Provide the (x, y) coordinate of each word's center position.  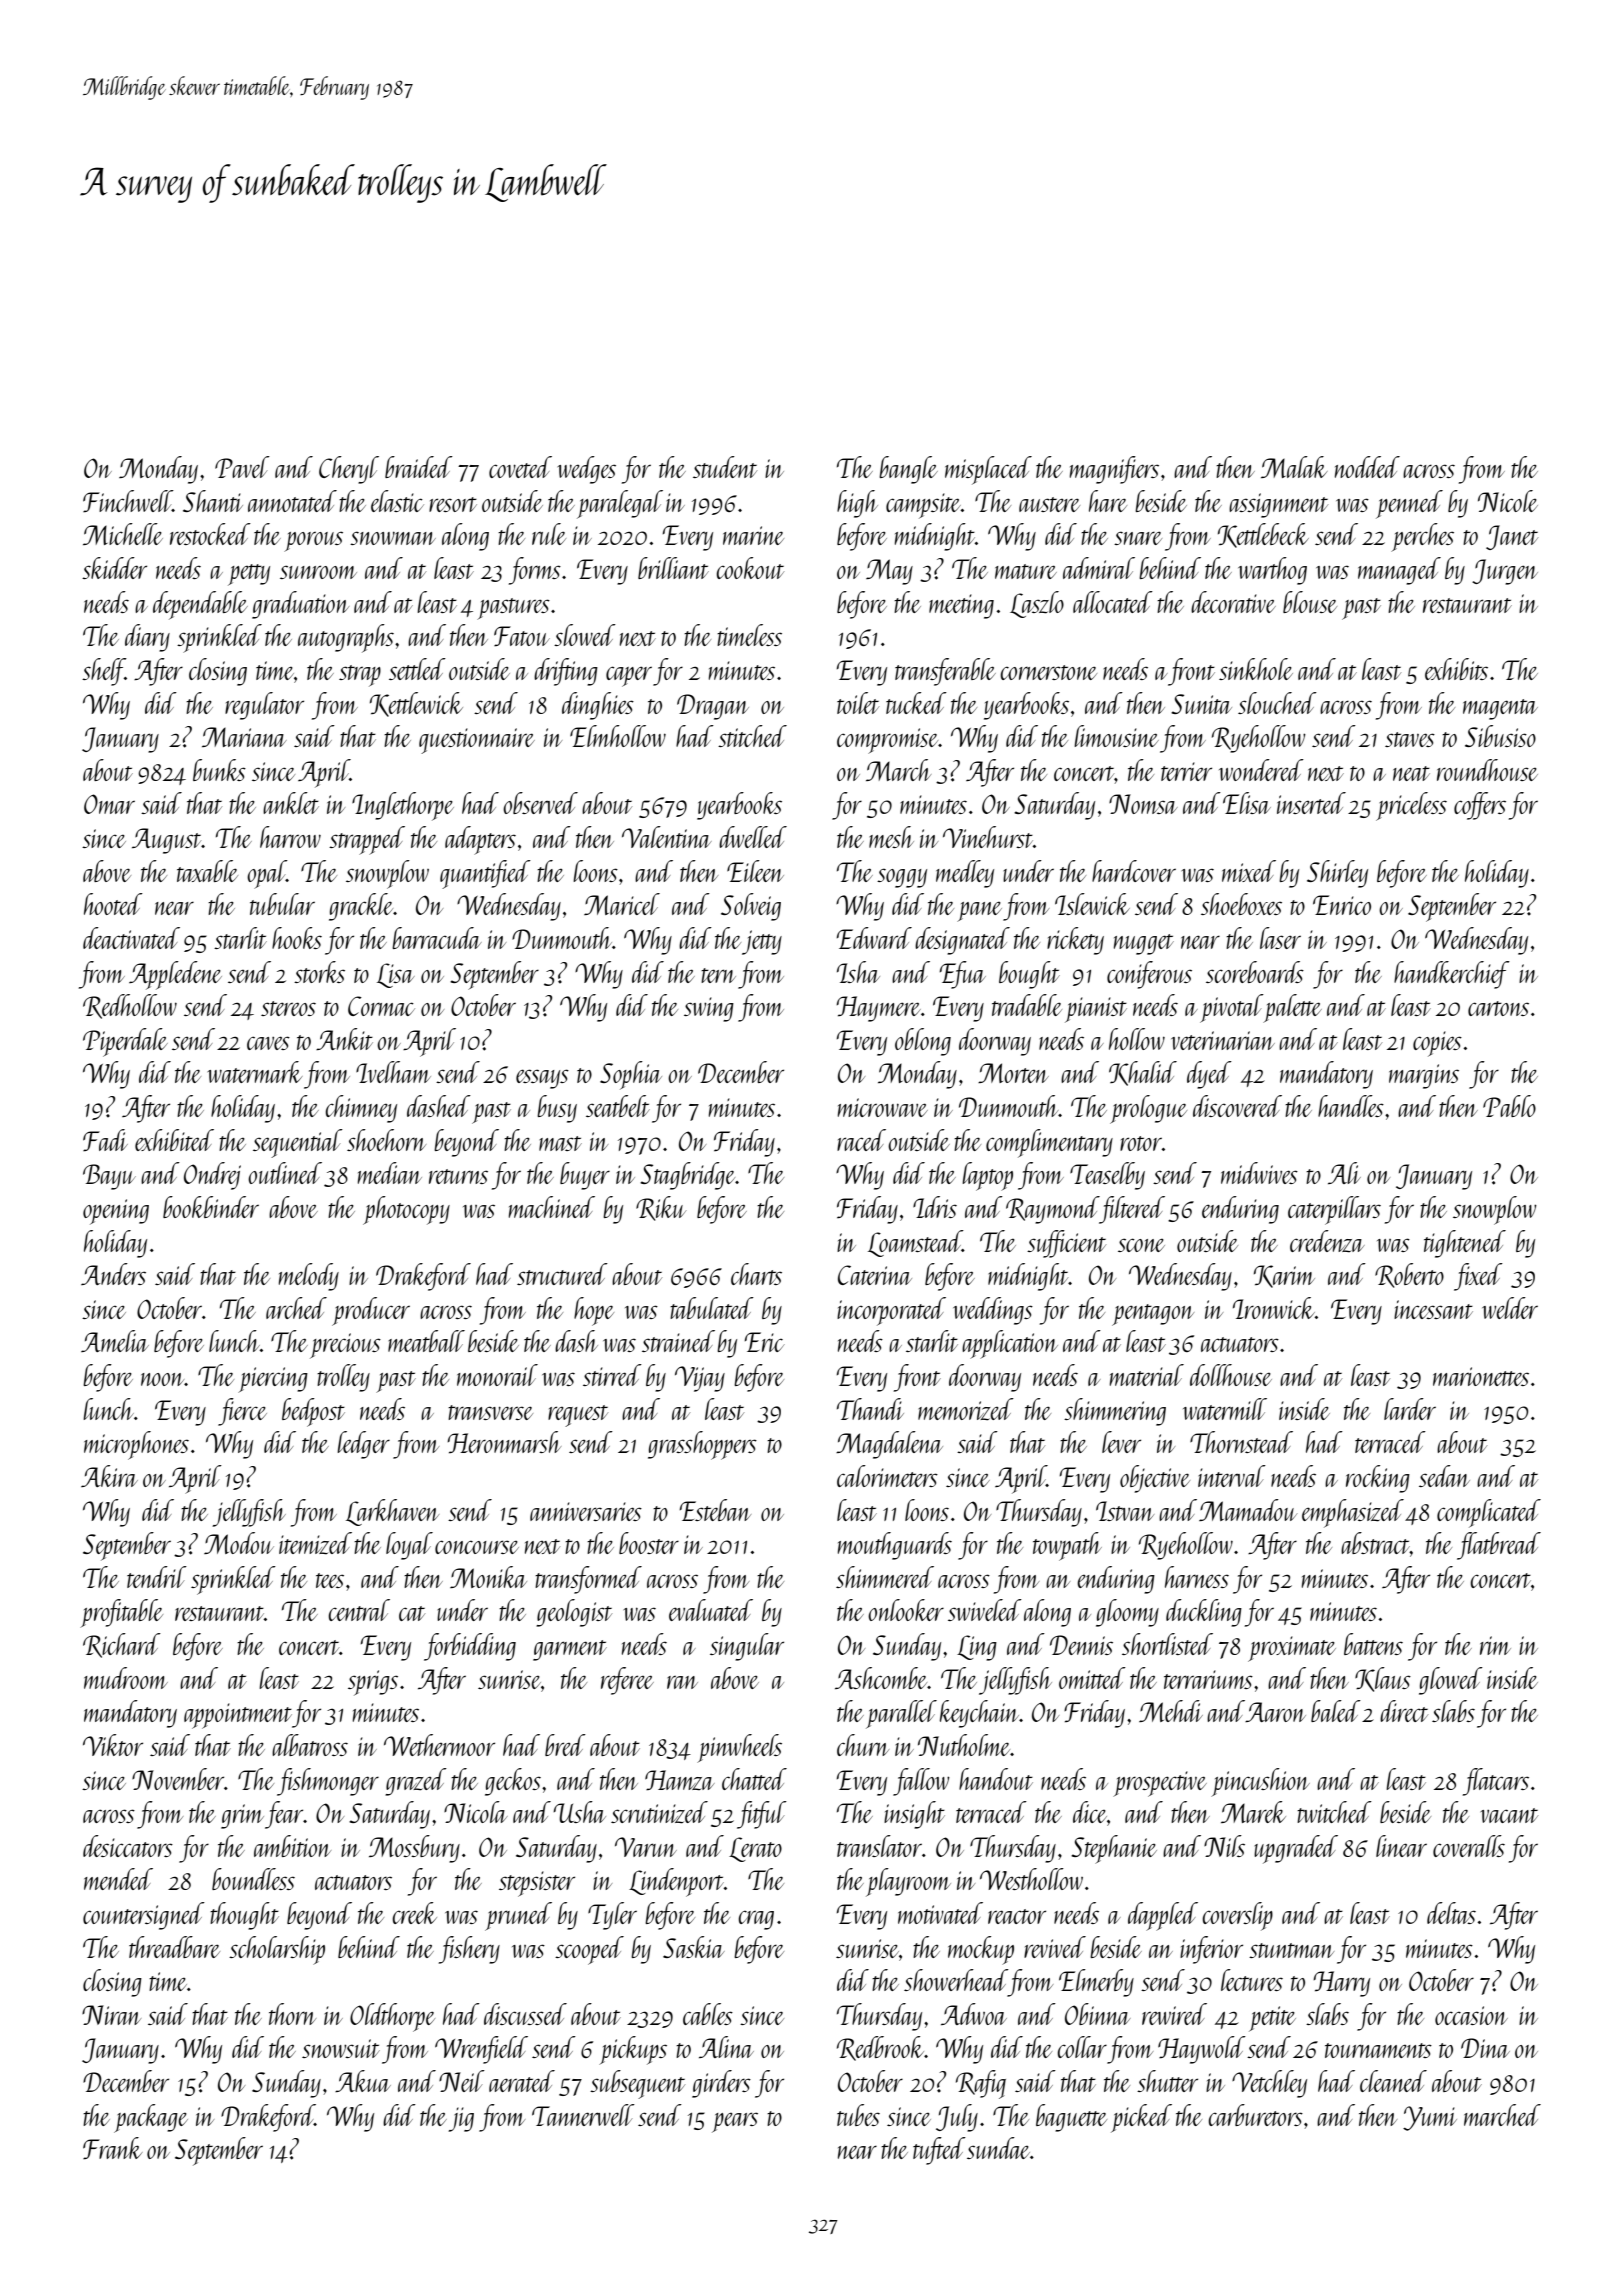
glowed (1451, 1681)
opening (116, 1212)
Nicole (1508, 501)
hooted (113, 904)
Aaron (1275, 1712)
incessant (1433, 1309)
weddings (993, 1311)
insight (914, 1815)
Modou (239, 1543)
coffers (1480, 806)
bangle (908, 470)
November (178, 1779)
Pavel (242, 467)
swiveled (985, 1610)
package (151, 2118)
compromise (888, 741)
